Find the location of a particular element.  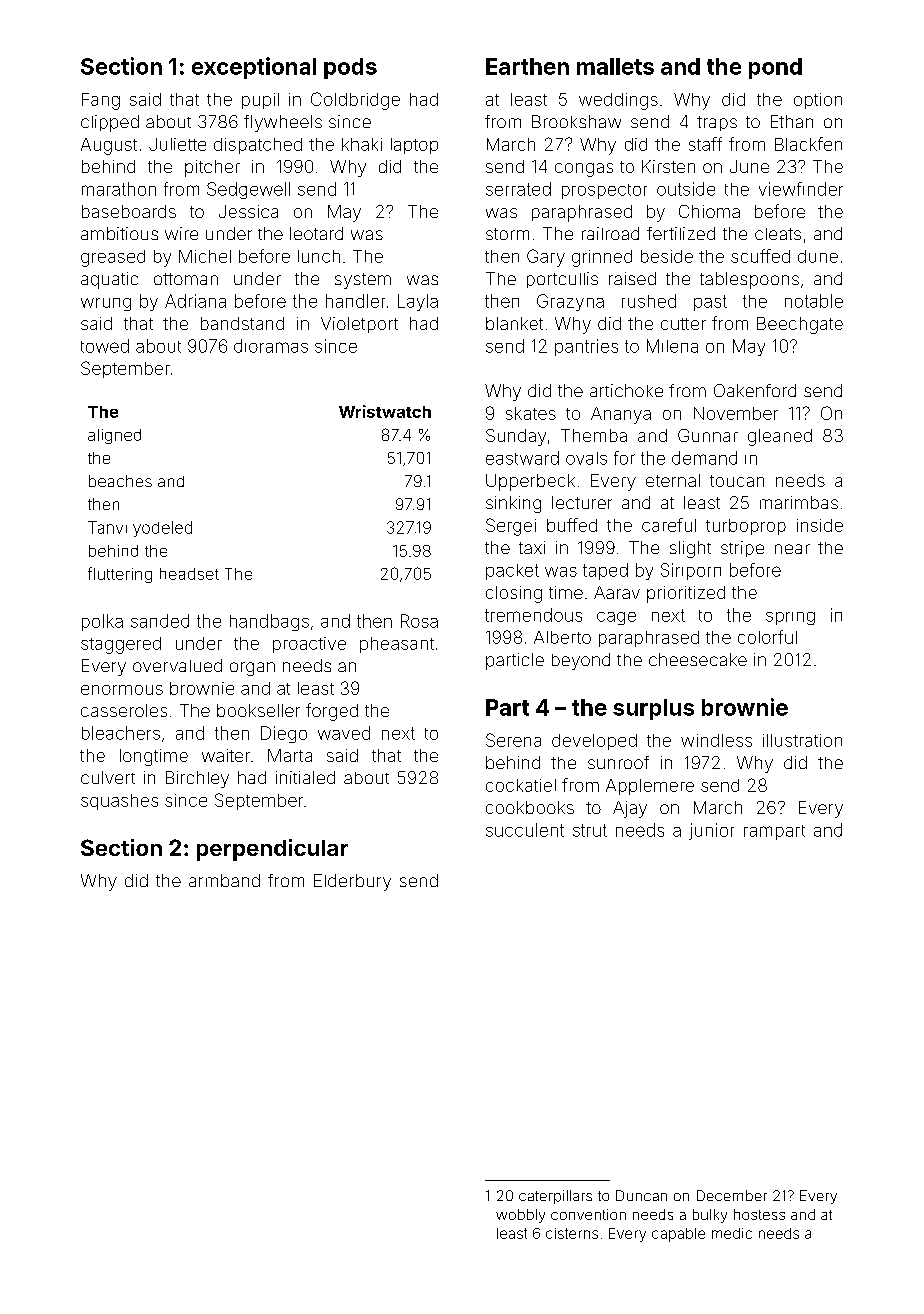

aligned is located at coordinates (114, 436).
